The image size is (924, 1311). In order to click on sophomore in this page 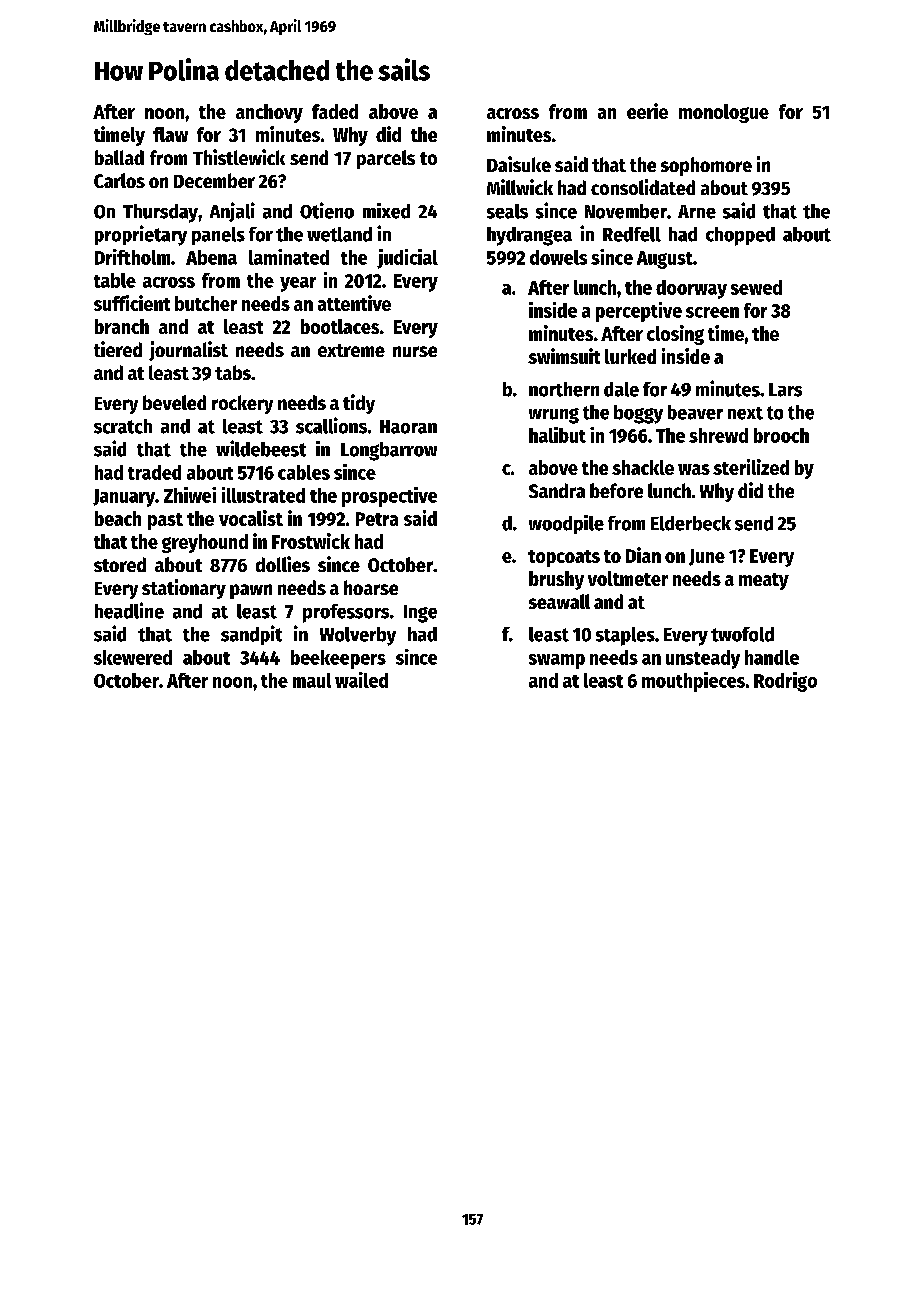, I will do `click(706, 166)`.
